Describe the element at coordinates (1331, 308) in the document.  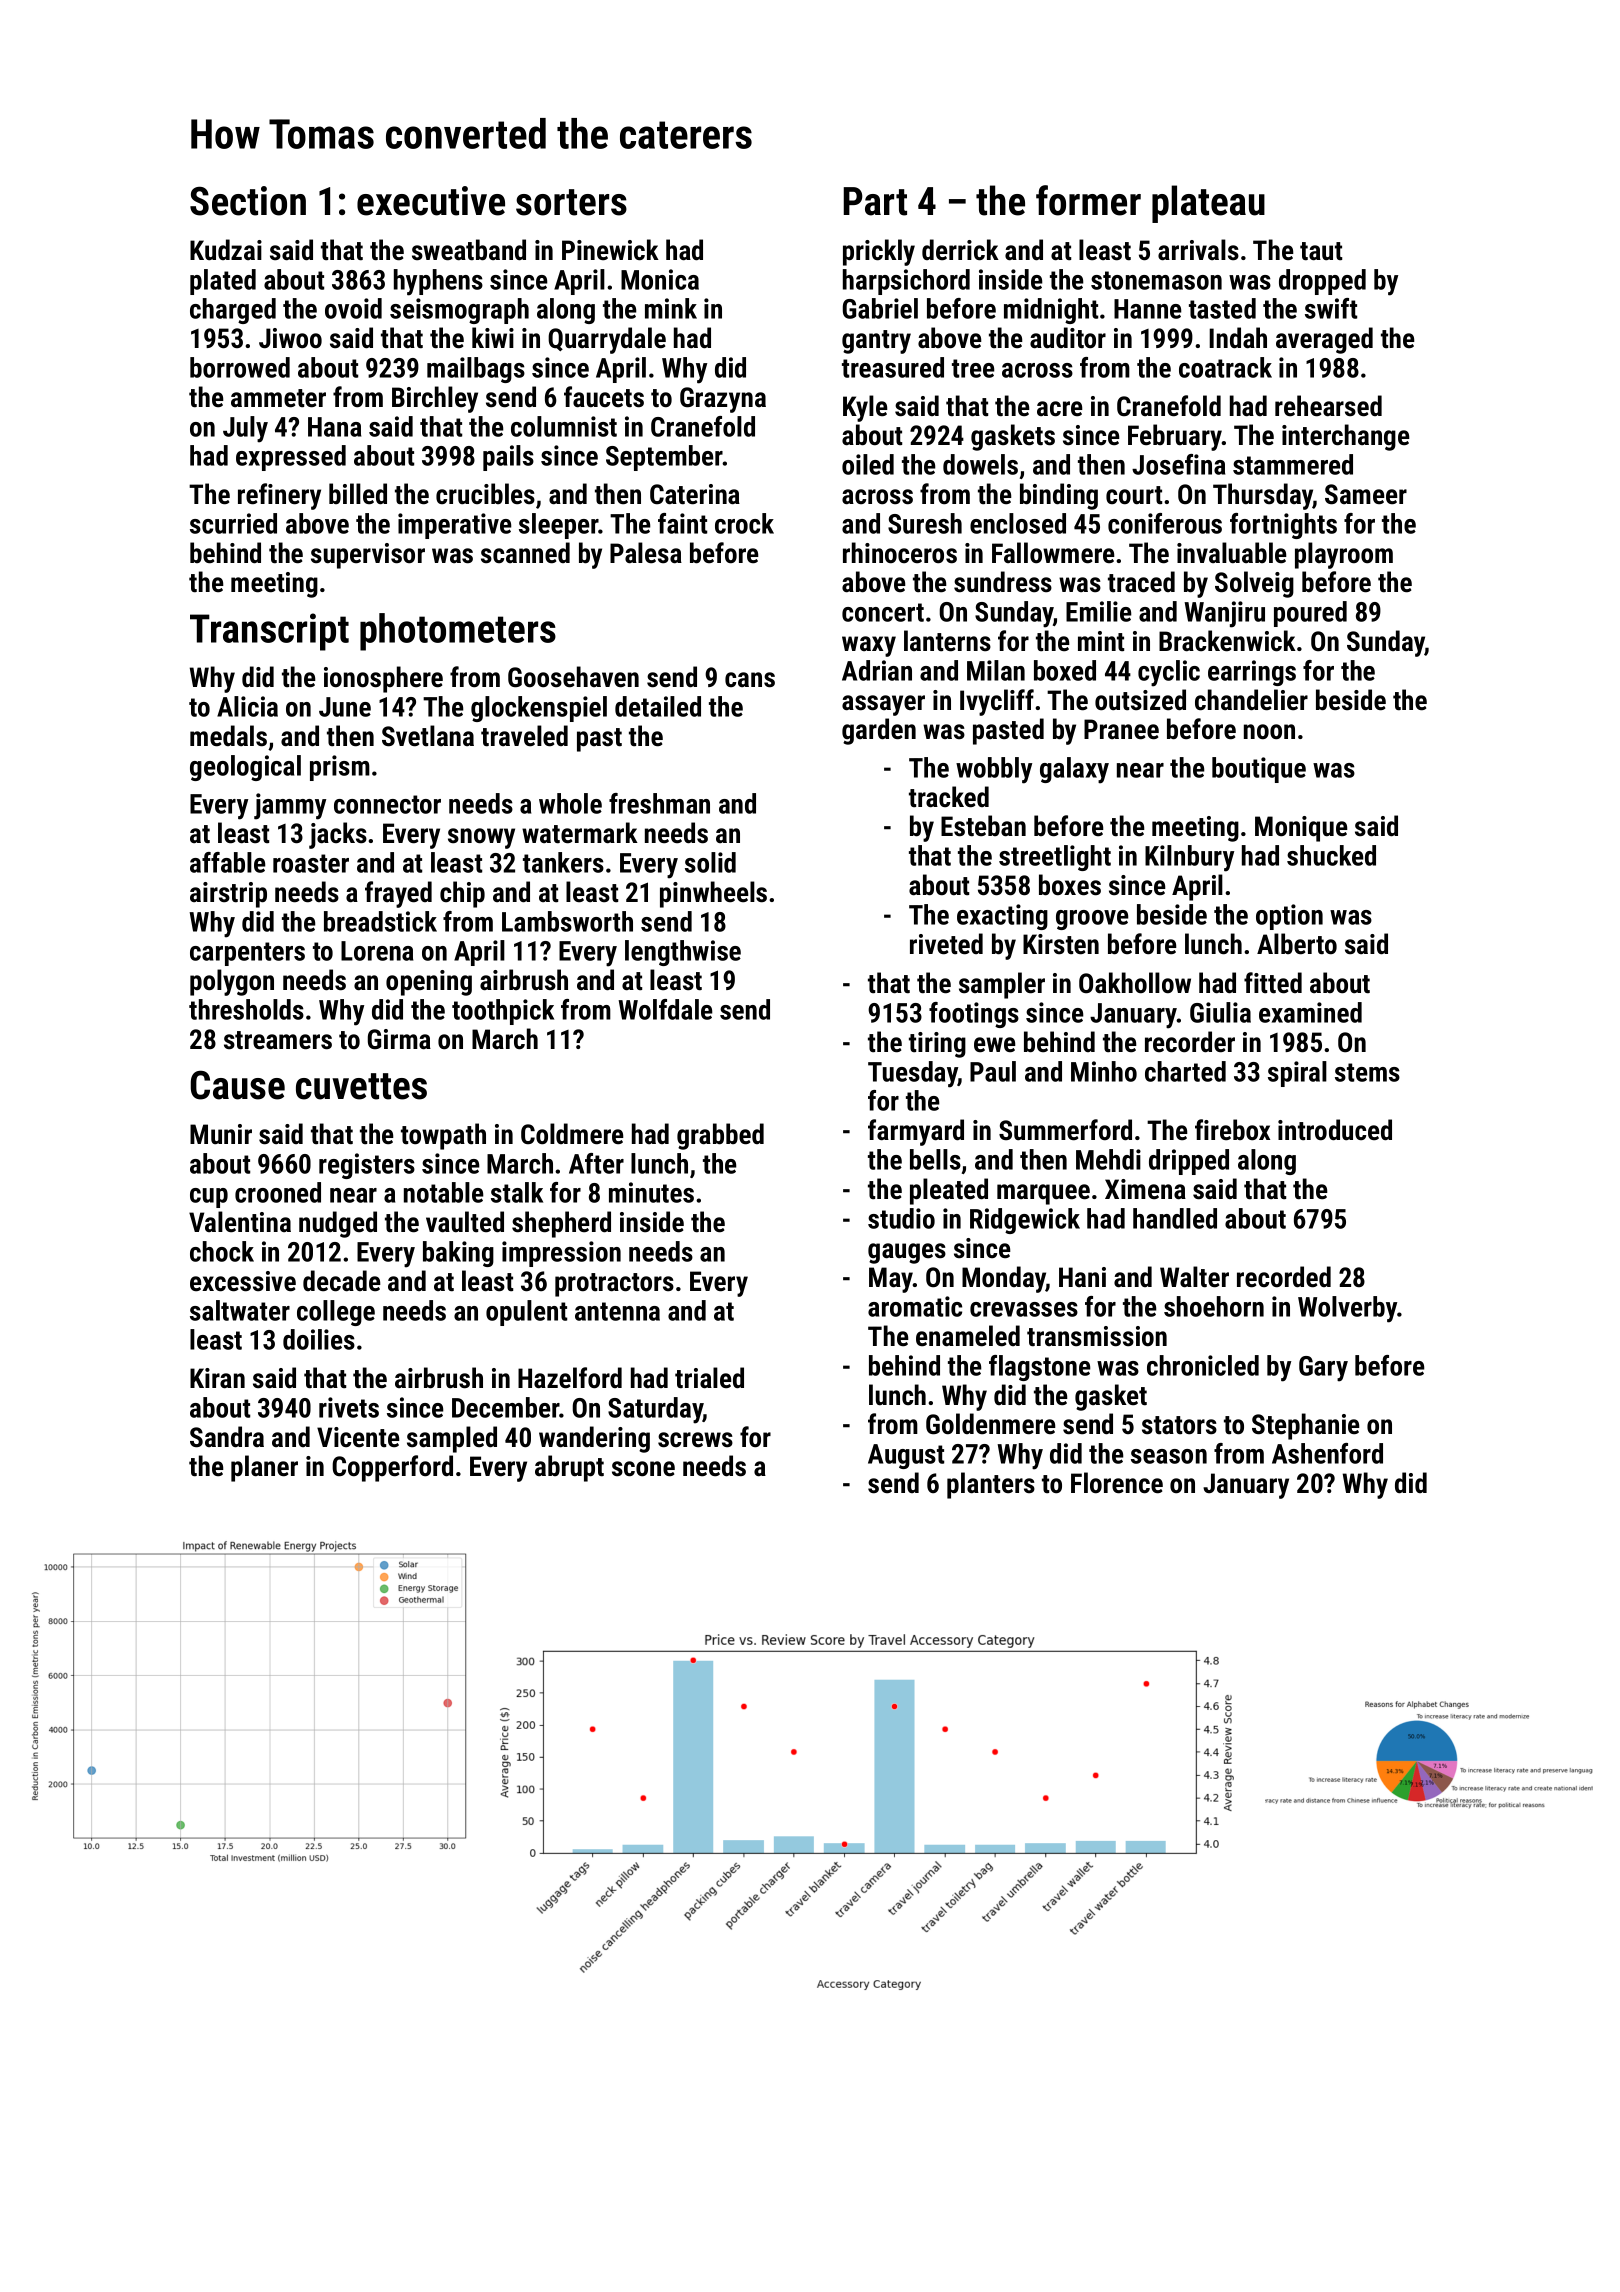
I see `swift` at that location.
